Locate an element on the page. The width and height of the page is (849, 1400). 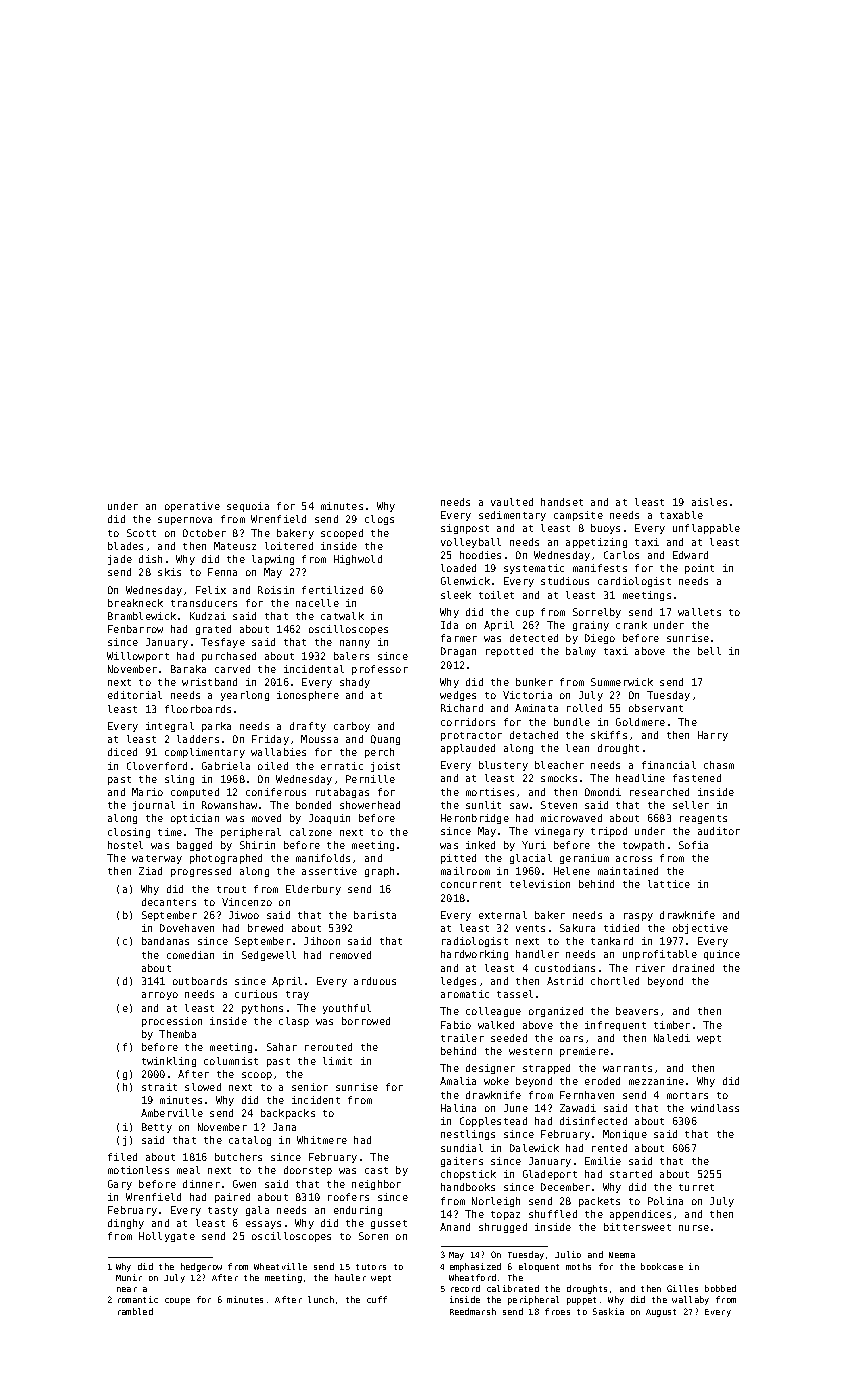
arroyo is located at coordinates (160, 996).
